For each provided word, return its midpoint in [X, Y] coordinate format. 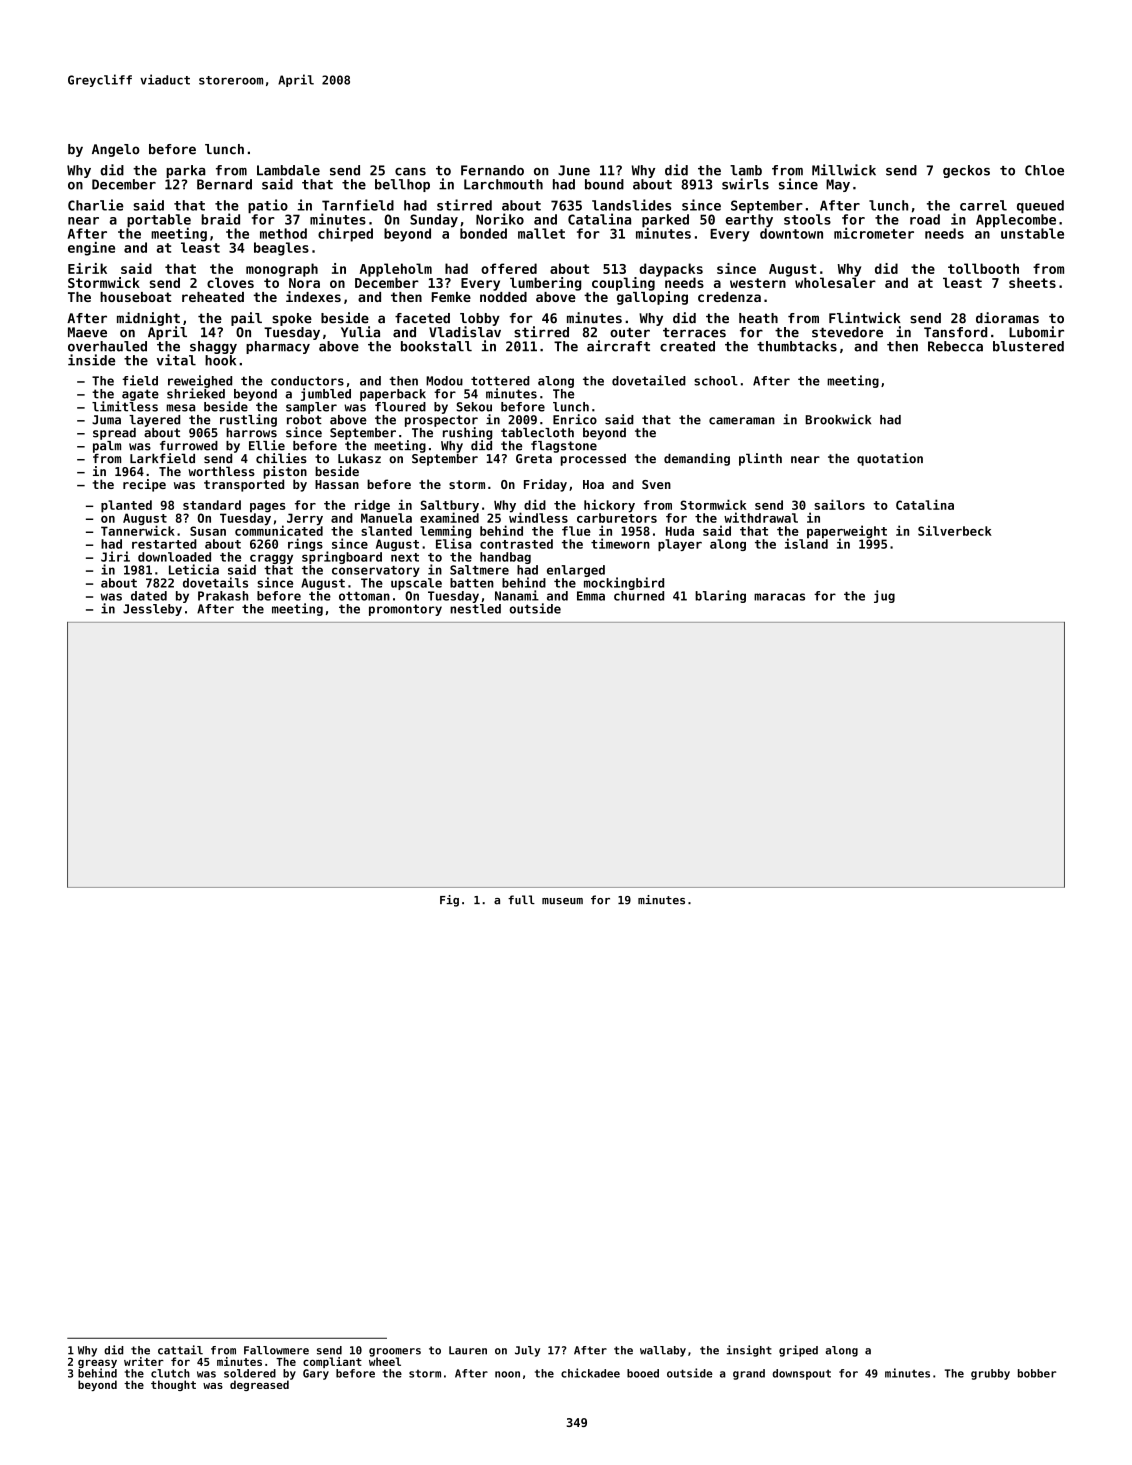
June [574, 170]
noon [507, 1374]
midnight [148, 319]
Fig [449, 901]
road [925, 219]
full [521, 900]
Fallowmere [276, 1350]
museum [562, 901]
